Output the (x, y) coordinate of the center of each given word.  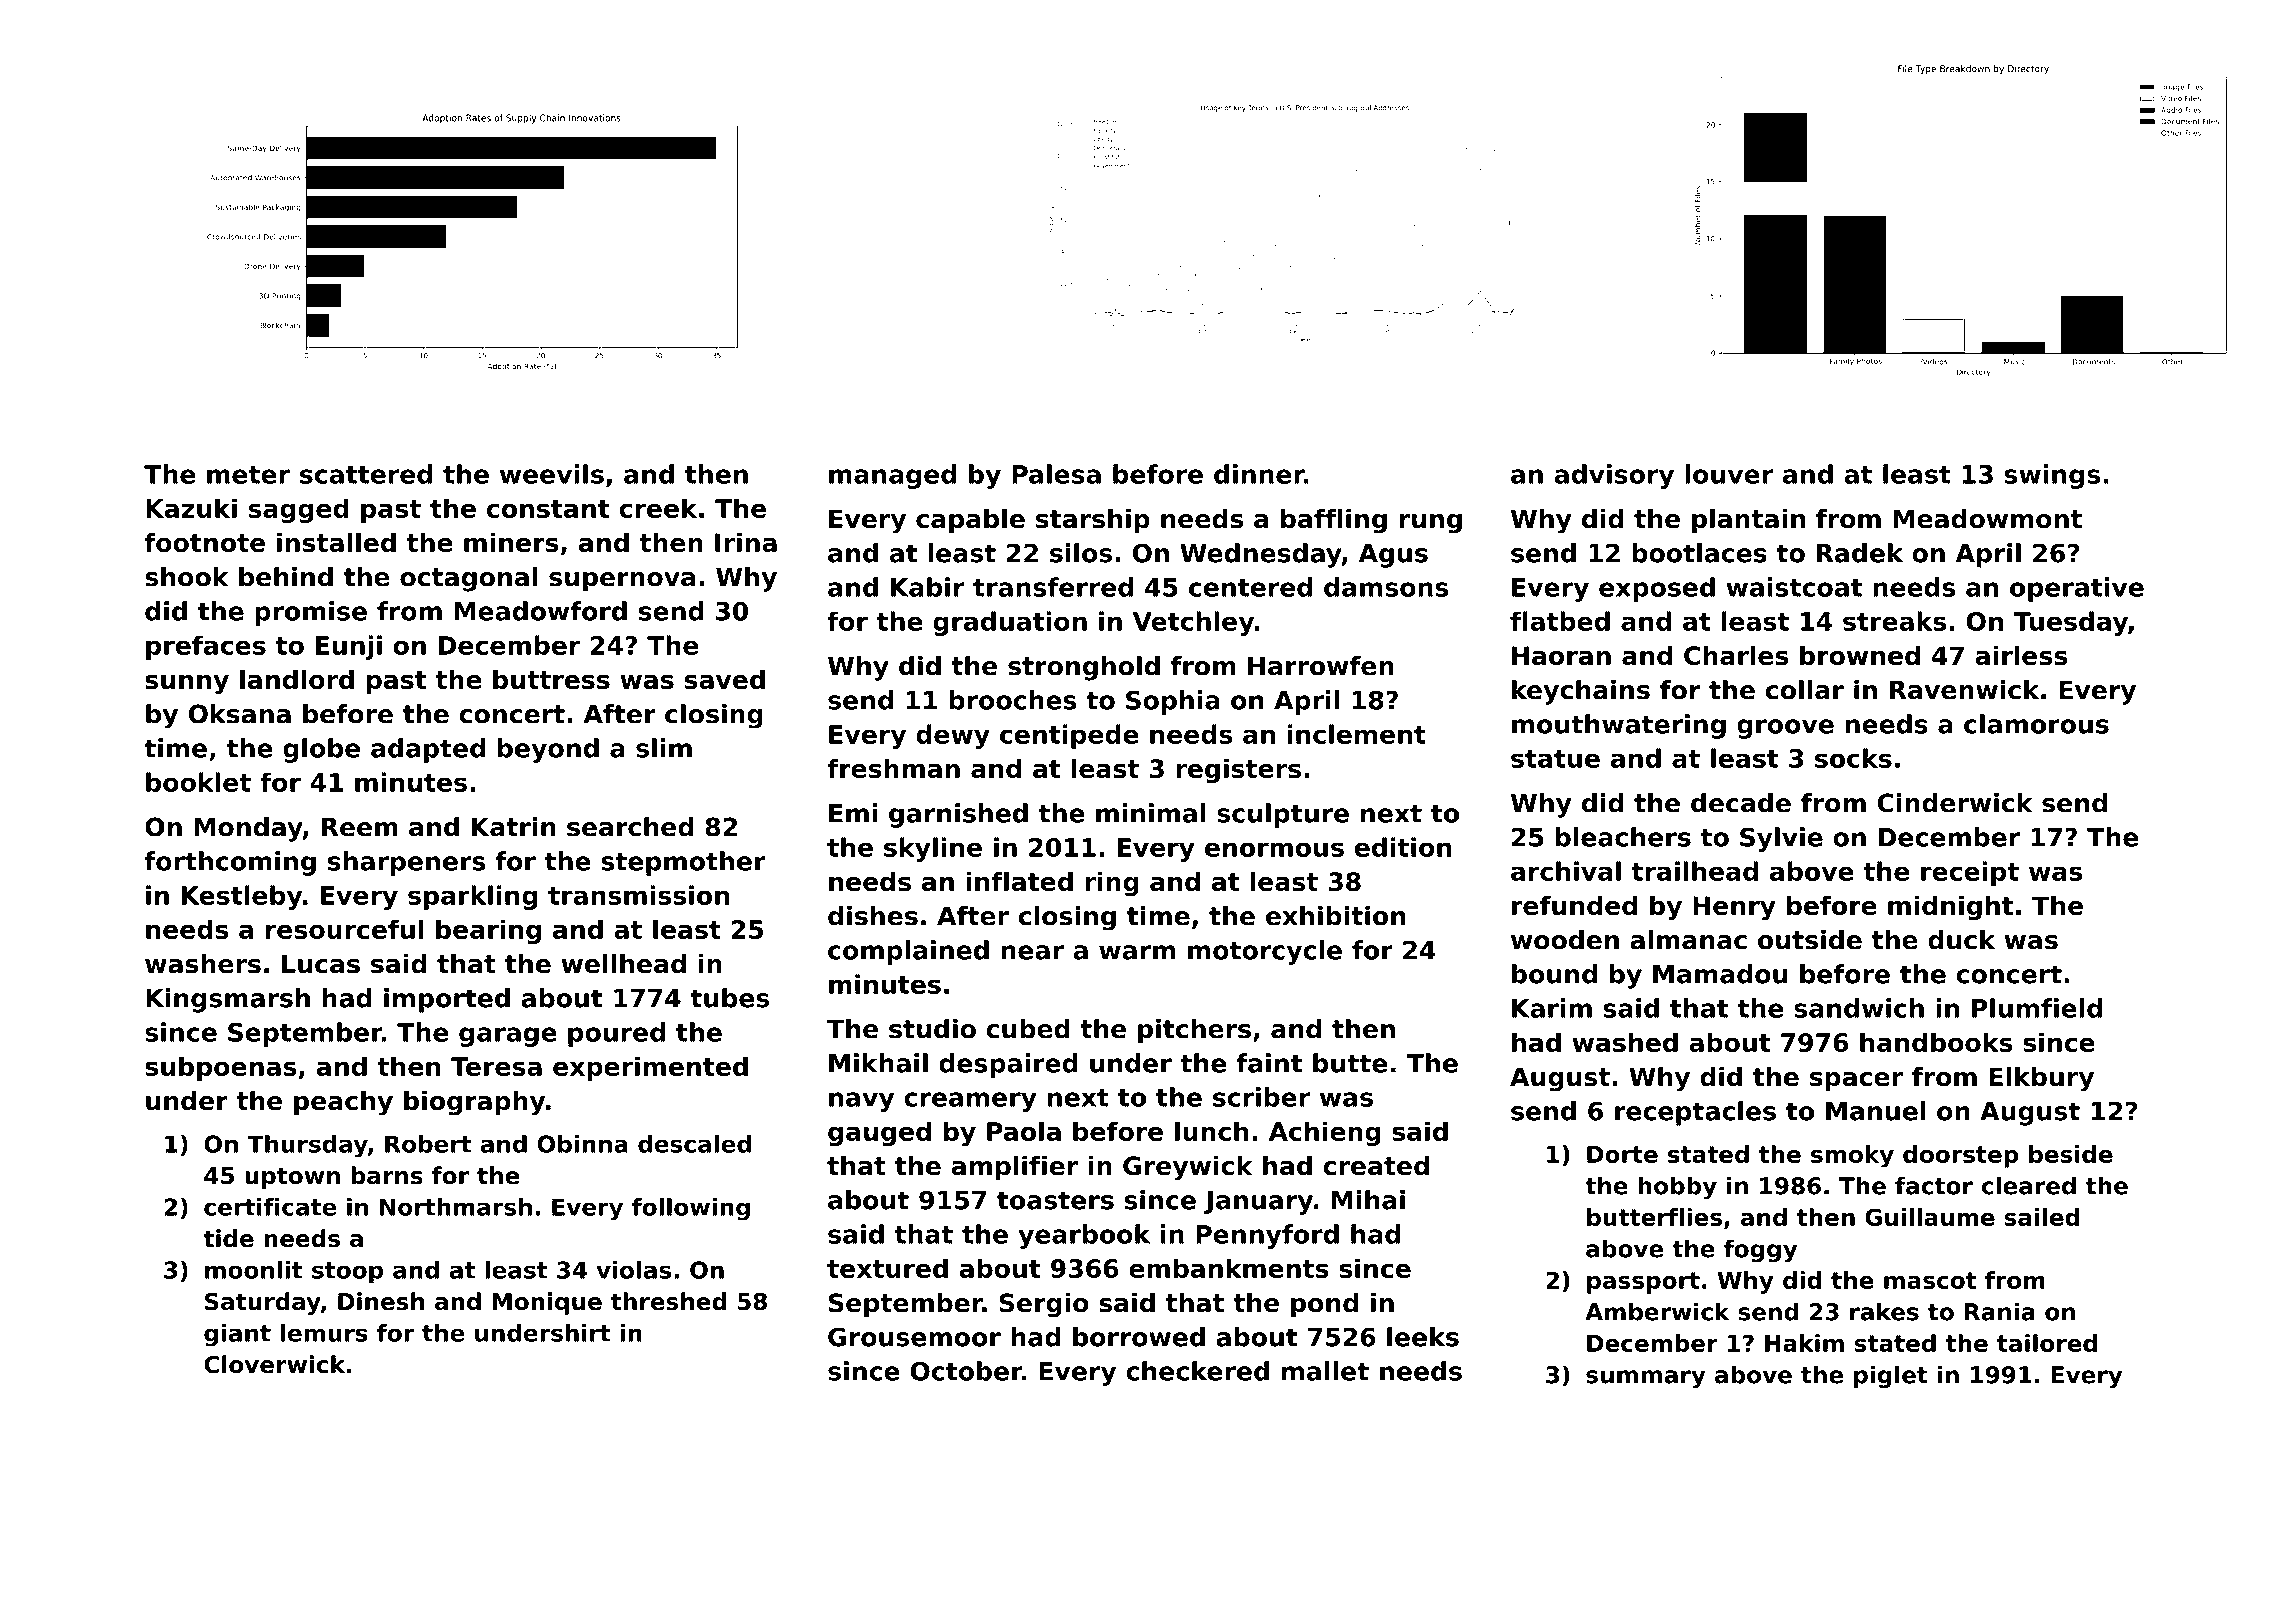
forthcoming (230, 863)
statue (1555, 759)
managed (892, 476)
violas (633, 1270)
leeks (1423, 1337)
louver (1729, 474)
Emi (853, 813)
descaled (694, 1144)
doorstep (1960, 1156)
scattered (366, 474)
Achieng (1325, 1133)
